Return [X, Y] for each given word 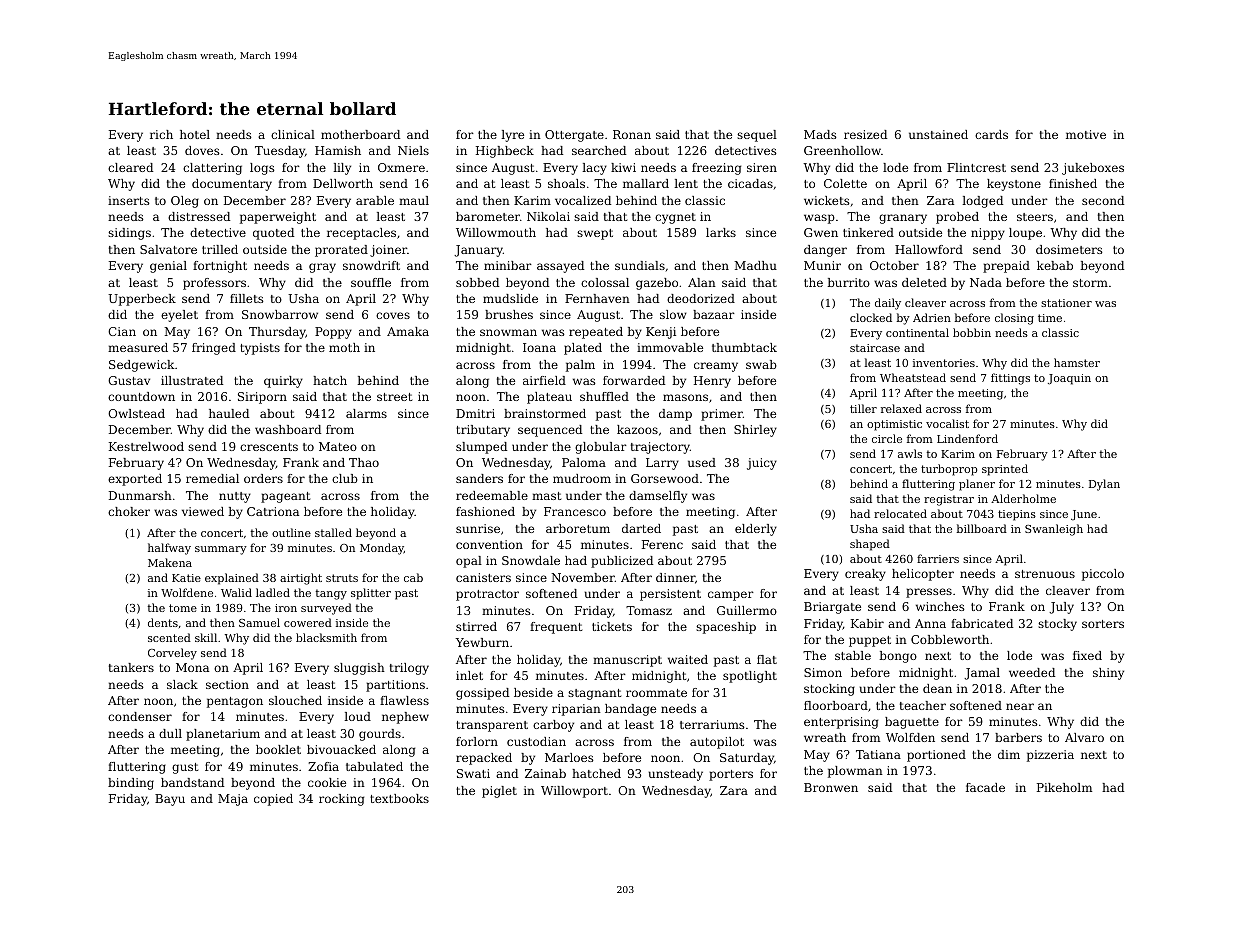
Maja [233, 800]
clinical [293, 134]
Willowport [574, 792]
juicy [762, 464]
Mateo [338, 446]
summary [221, 550]
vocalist [947, 423]
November [583, 577]
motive [1086, 134]
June [1084, 515]
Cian [122, 331]
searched [599, 150]
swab [761, 364]
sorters [1103, 624]
